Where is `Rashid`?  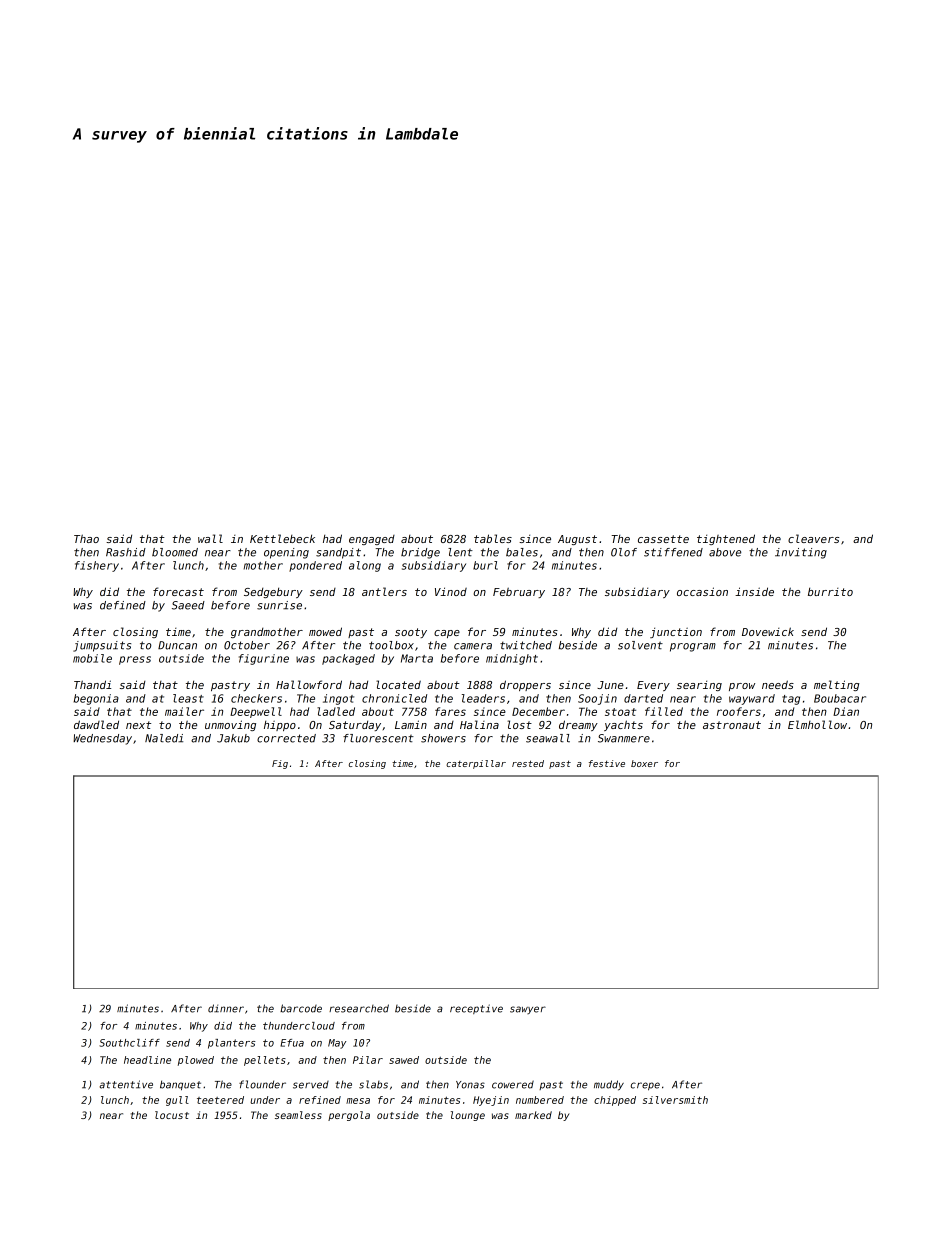
Rashid is located at coordinates (126, 552).
